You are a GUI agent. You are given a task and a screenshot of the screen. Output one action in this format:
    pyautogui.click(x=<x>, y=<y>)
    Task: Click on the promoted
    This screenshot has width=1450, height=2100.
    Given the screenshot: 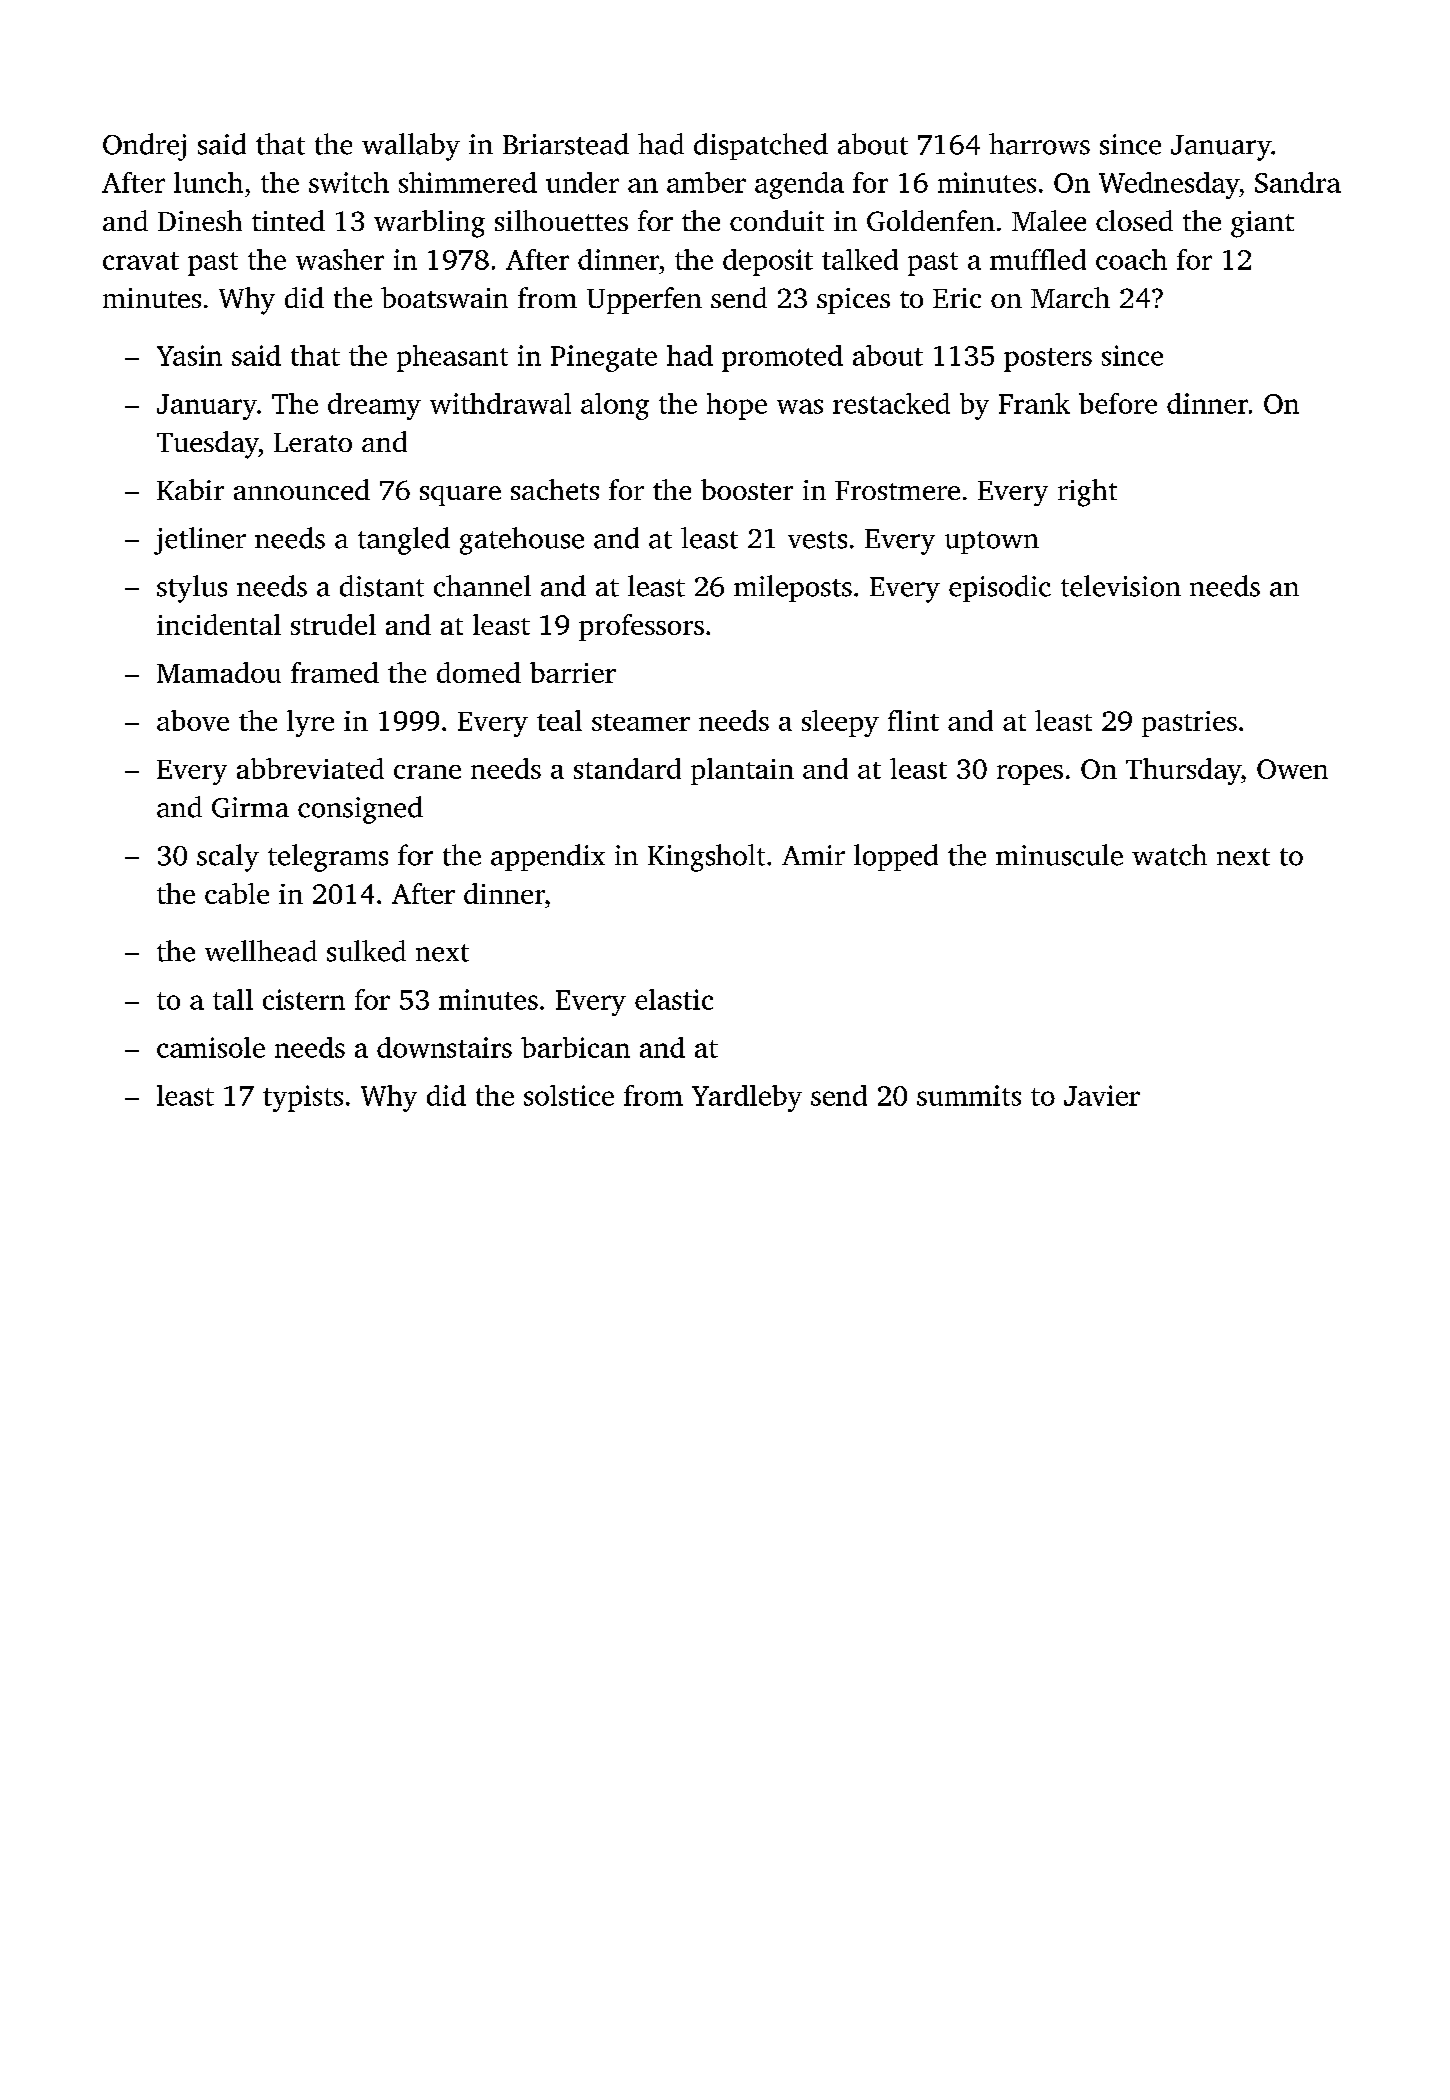 What is the action you would take?
    pyautogui.click(x=782, y=358)
